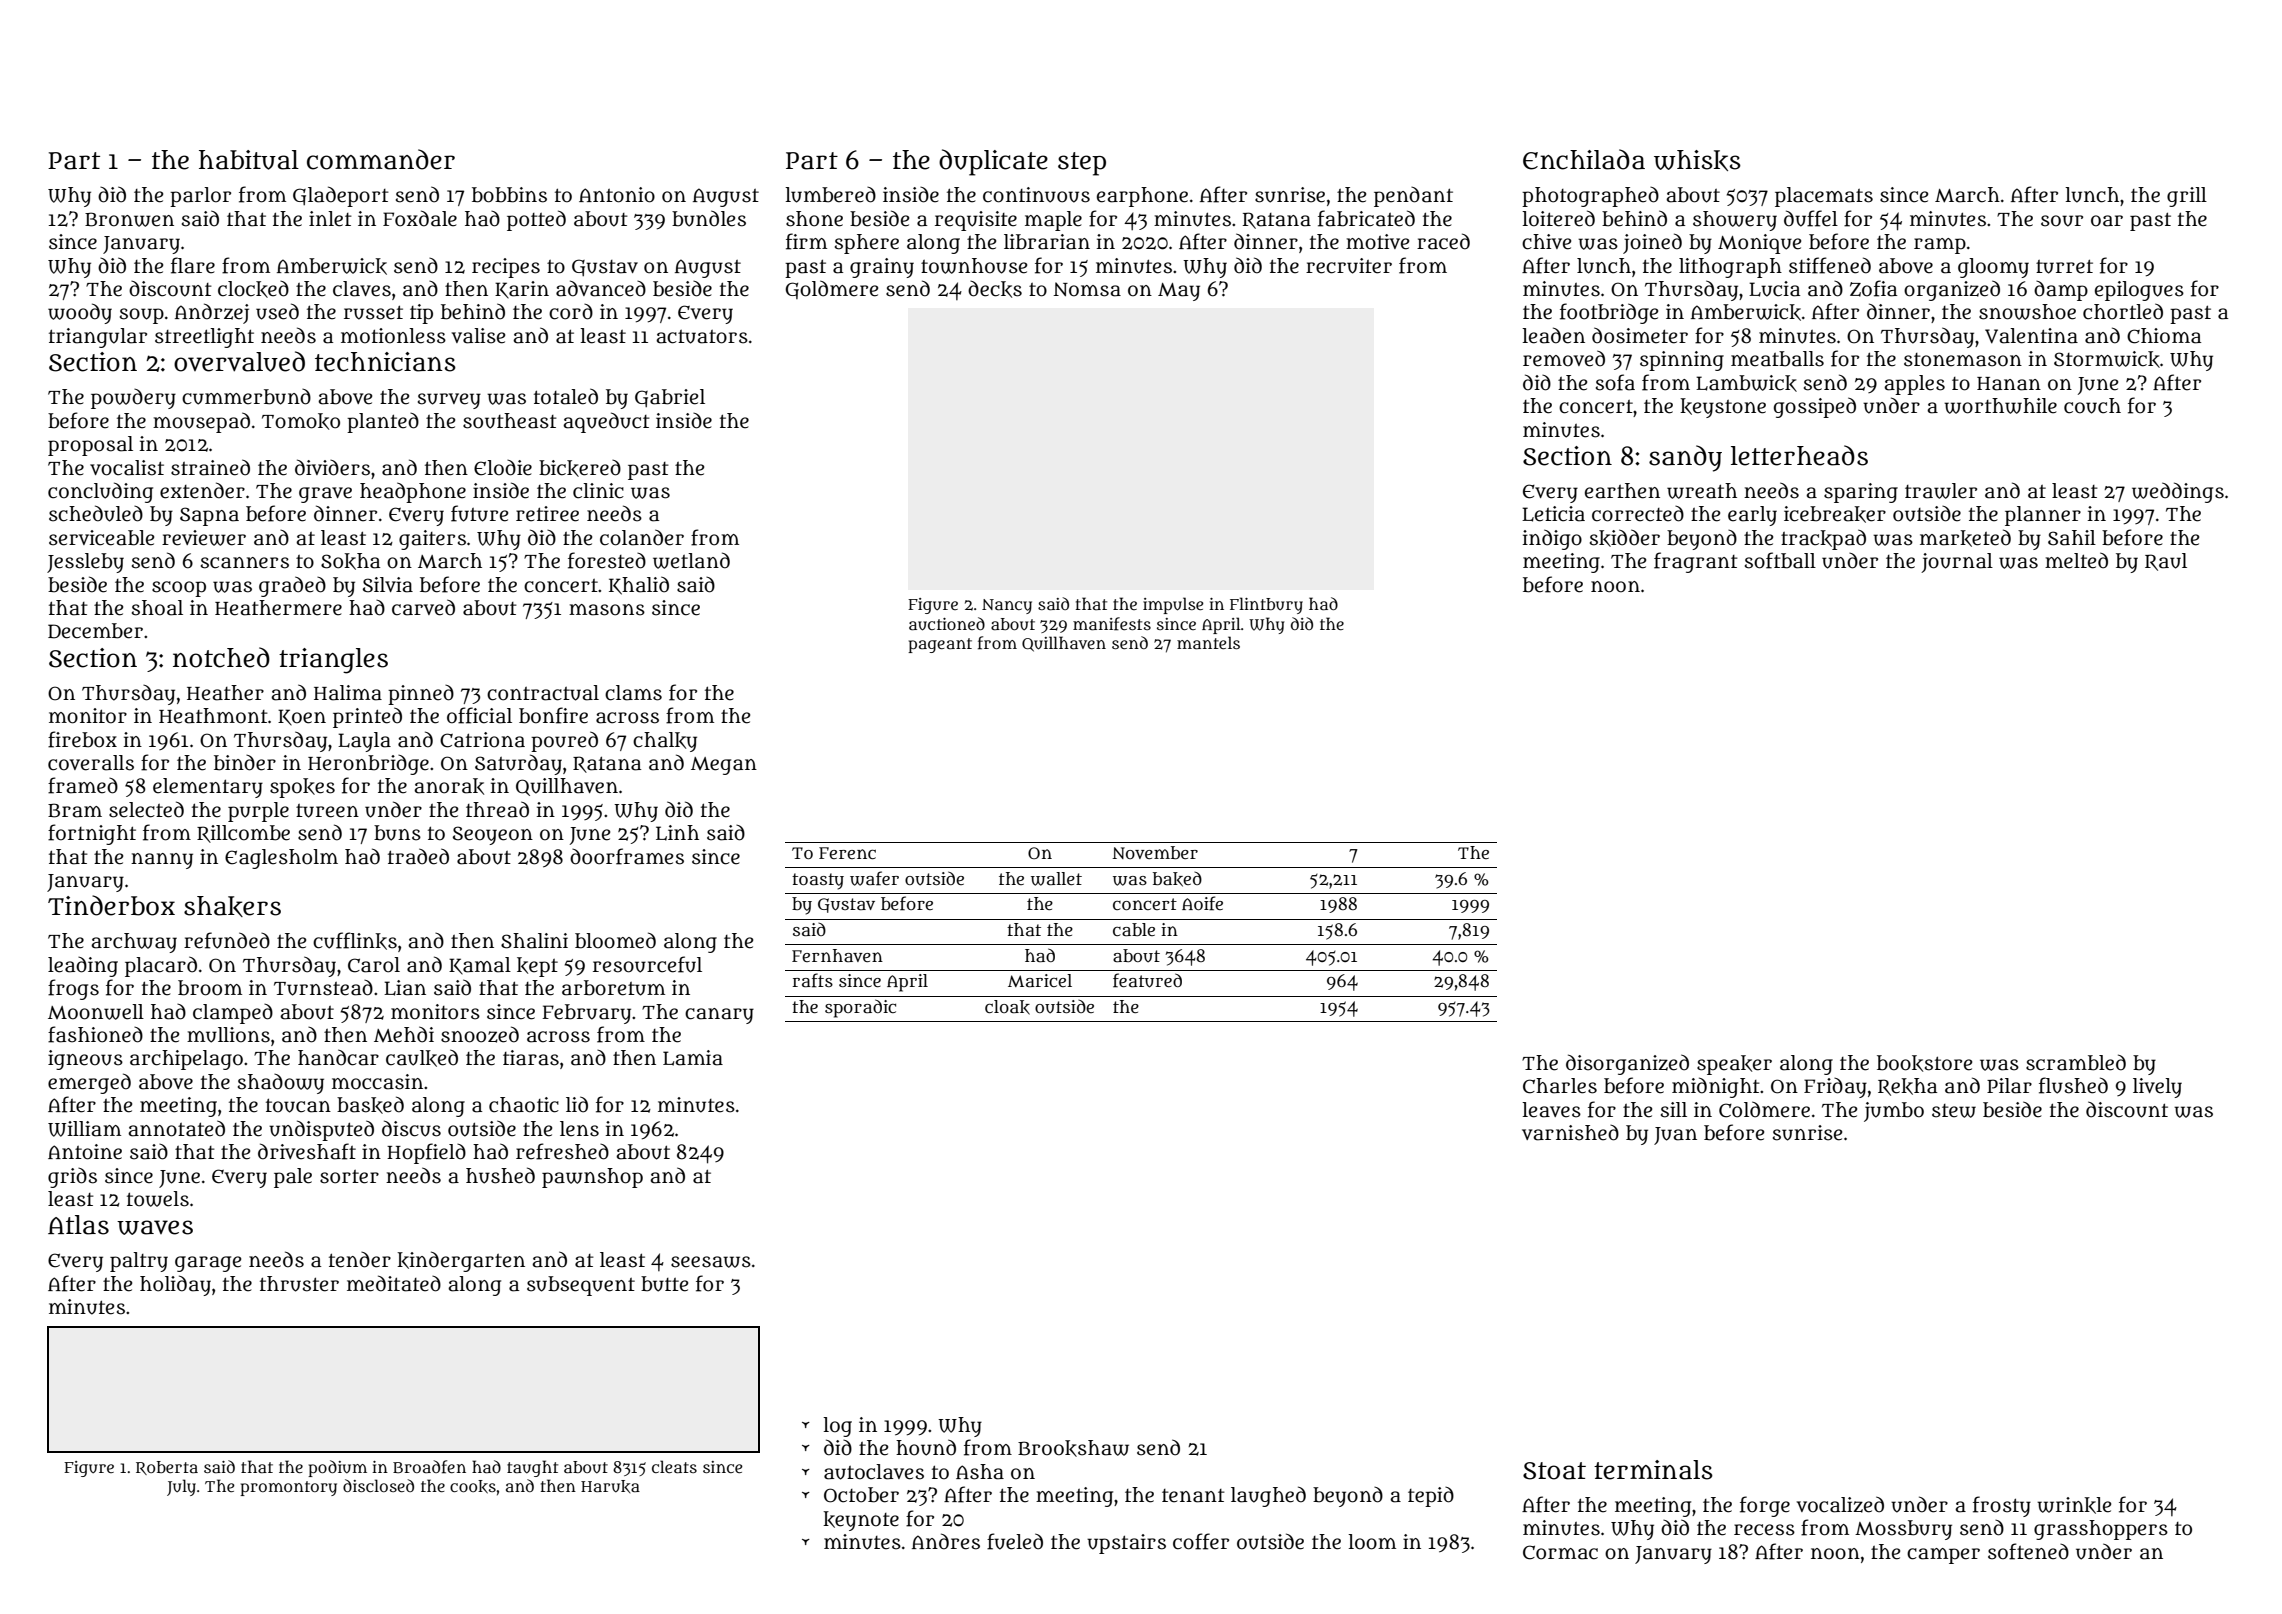  I want to click on Chioma, so click(2164, 336).
